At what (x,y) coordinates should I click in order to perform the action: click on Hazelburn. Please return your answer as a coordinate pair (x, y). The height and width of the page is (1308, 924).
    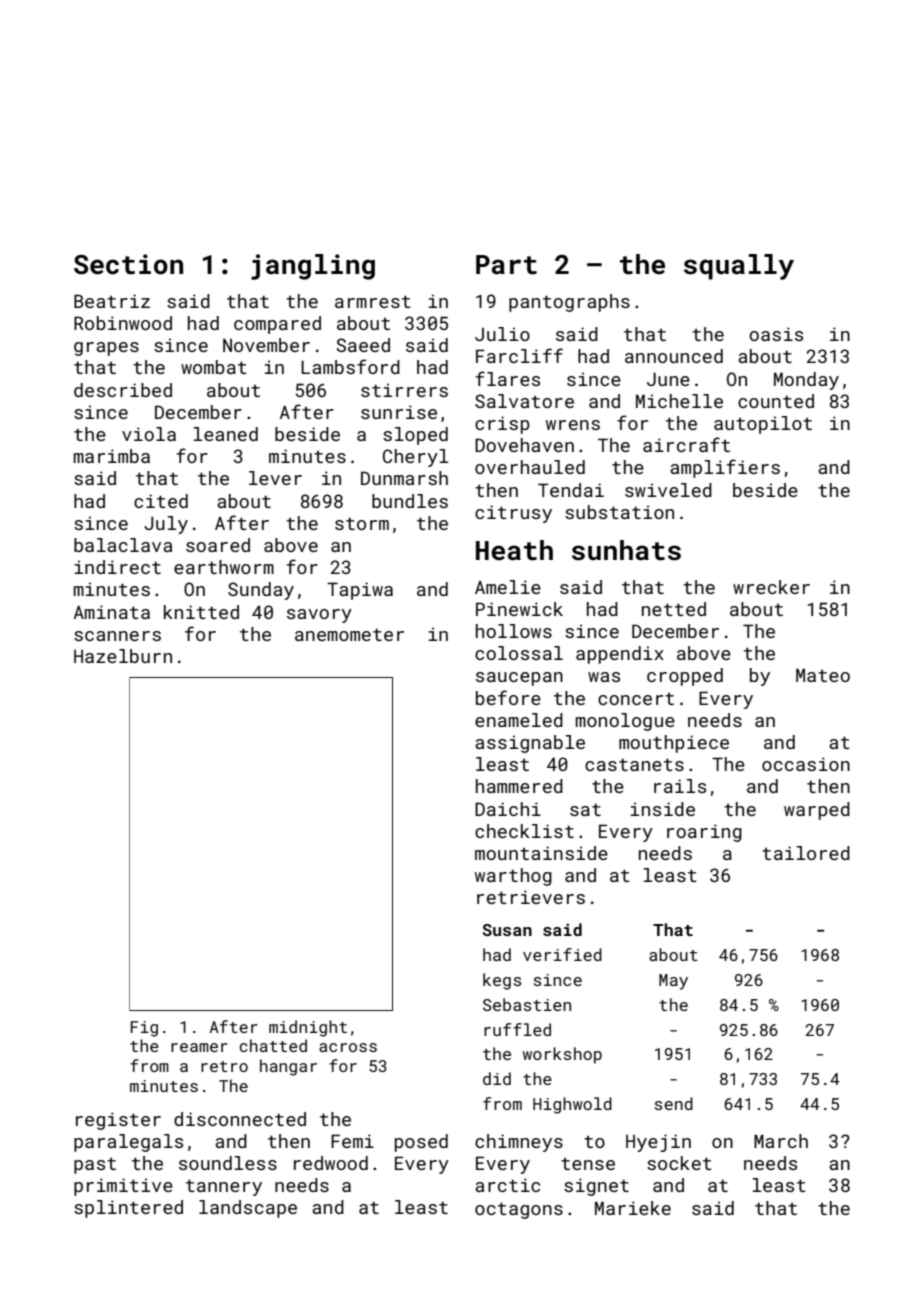
    Looking at the image, I should click on (123, 656).
